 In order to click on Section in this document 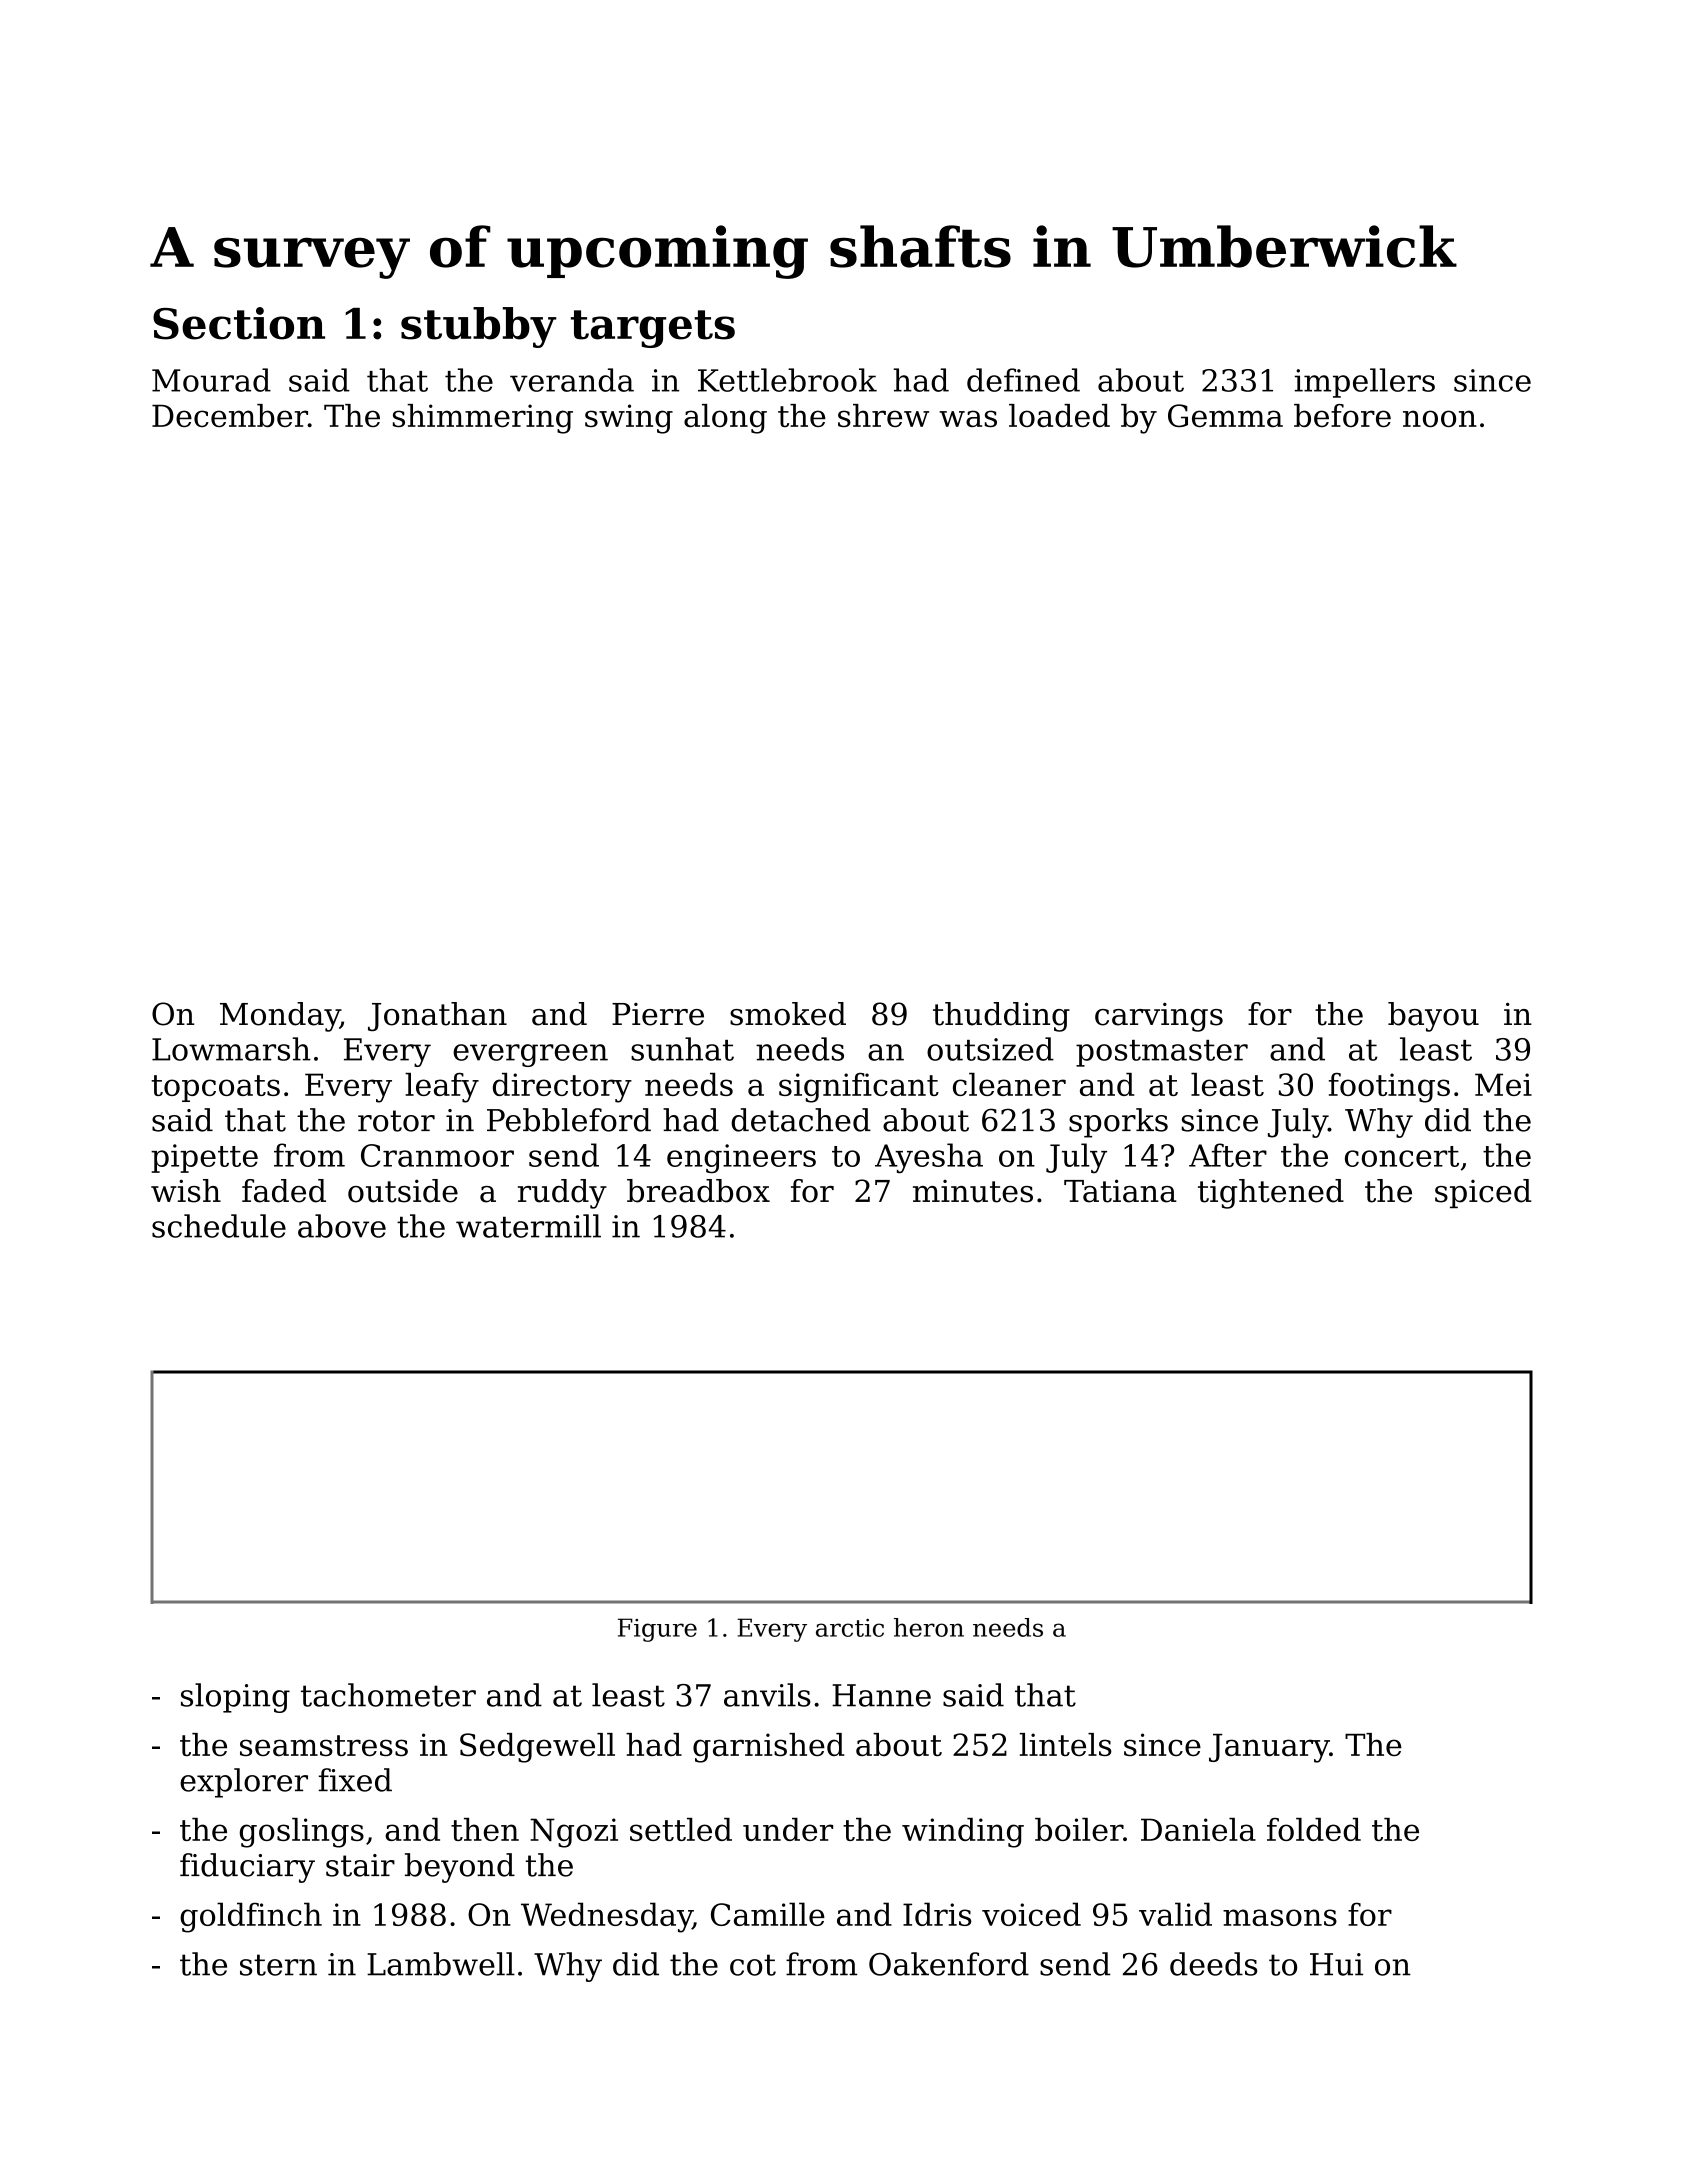, I will do `click(239, 323)`.
